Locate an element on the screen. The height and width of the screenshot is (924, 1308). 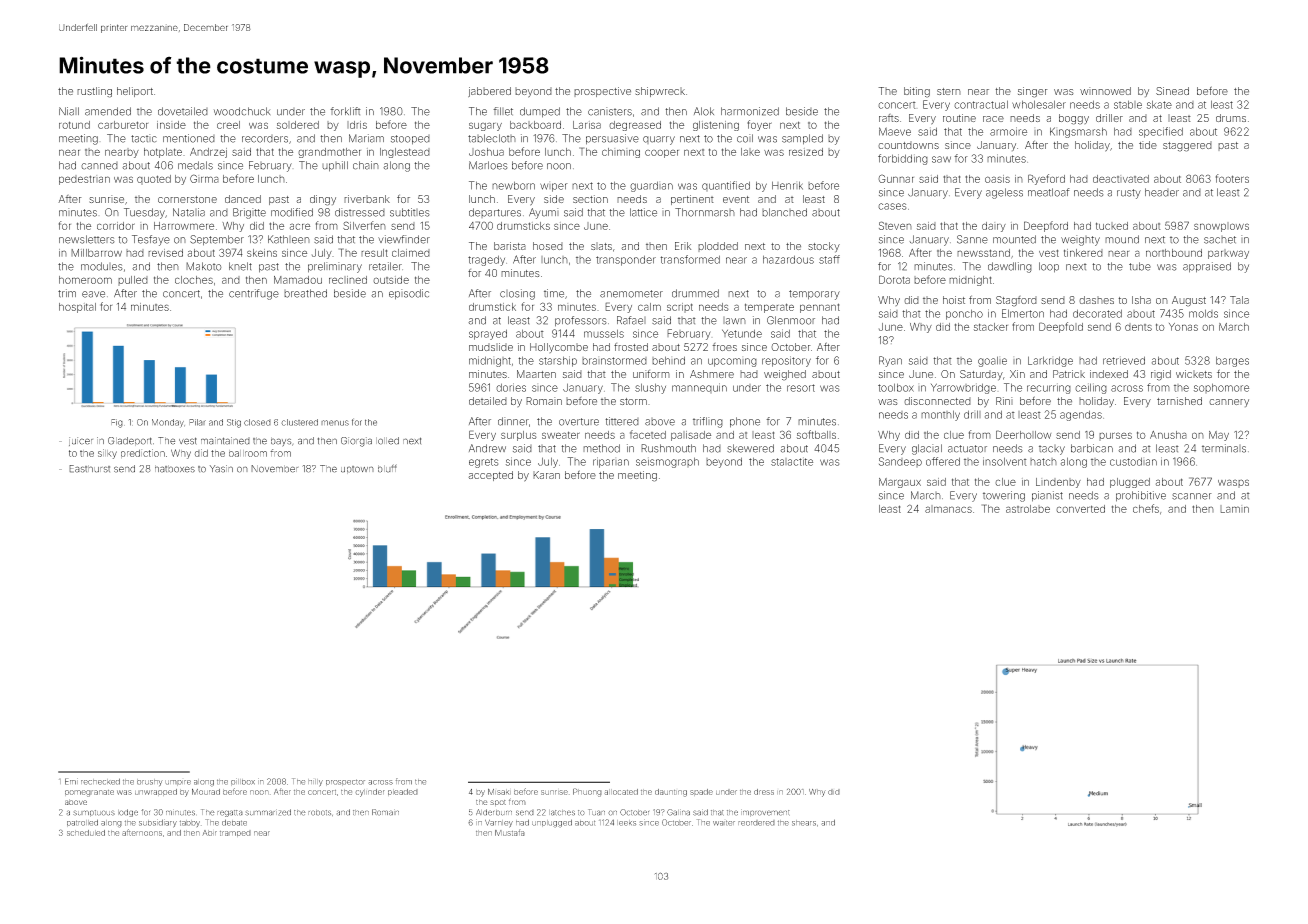
shears is located at coordinates (804, 823).
